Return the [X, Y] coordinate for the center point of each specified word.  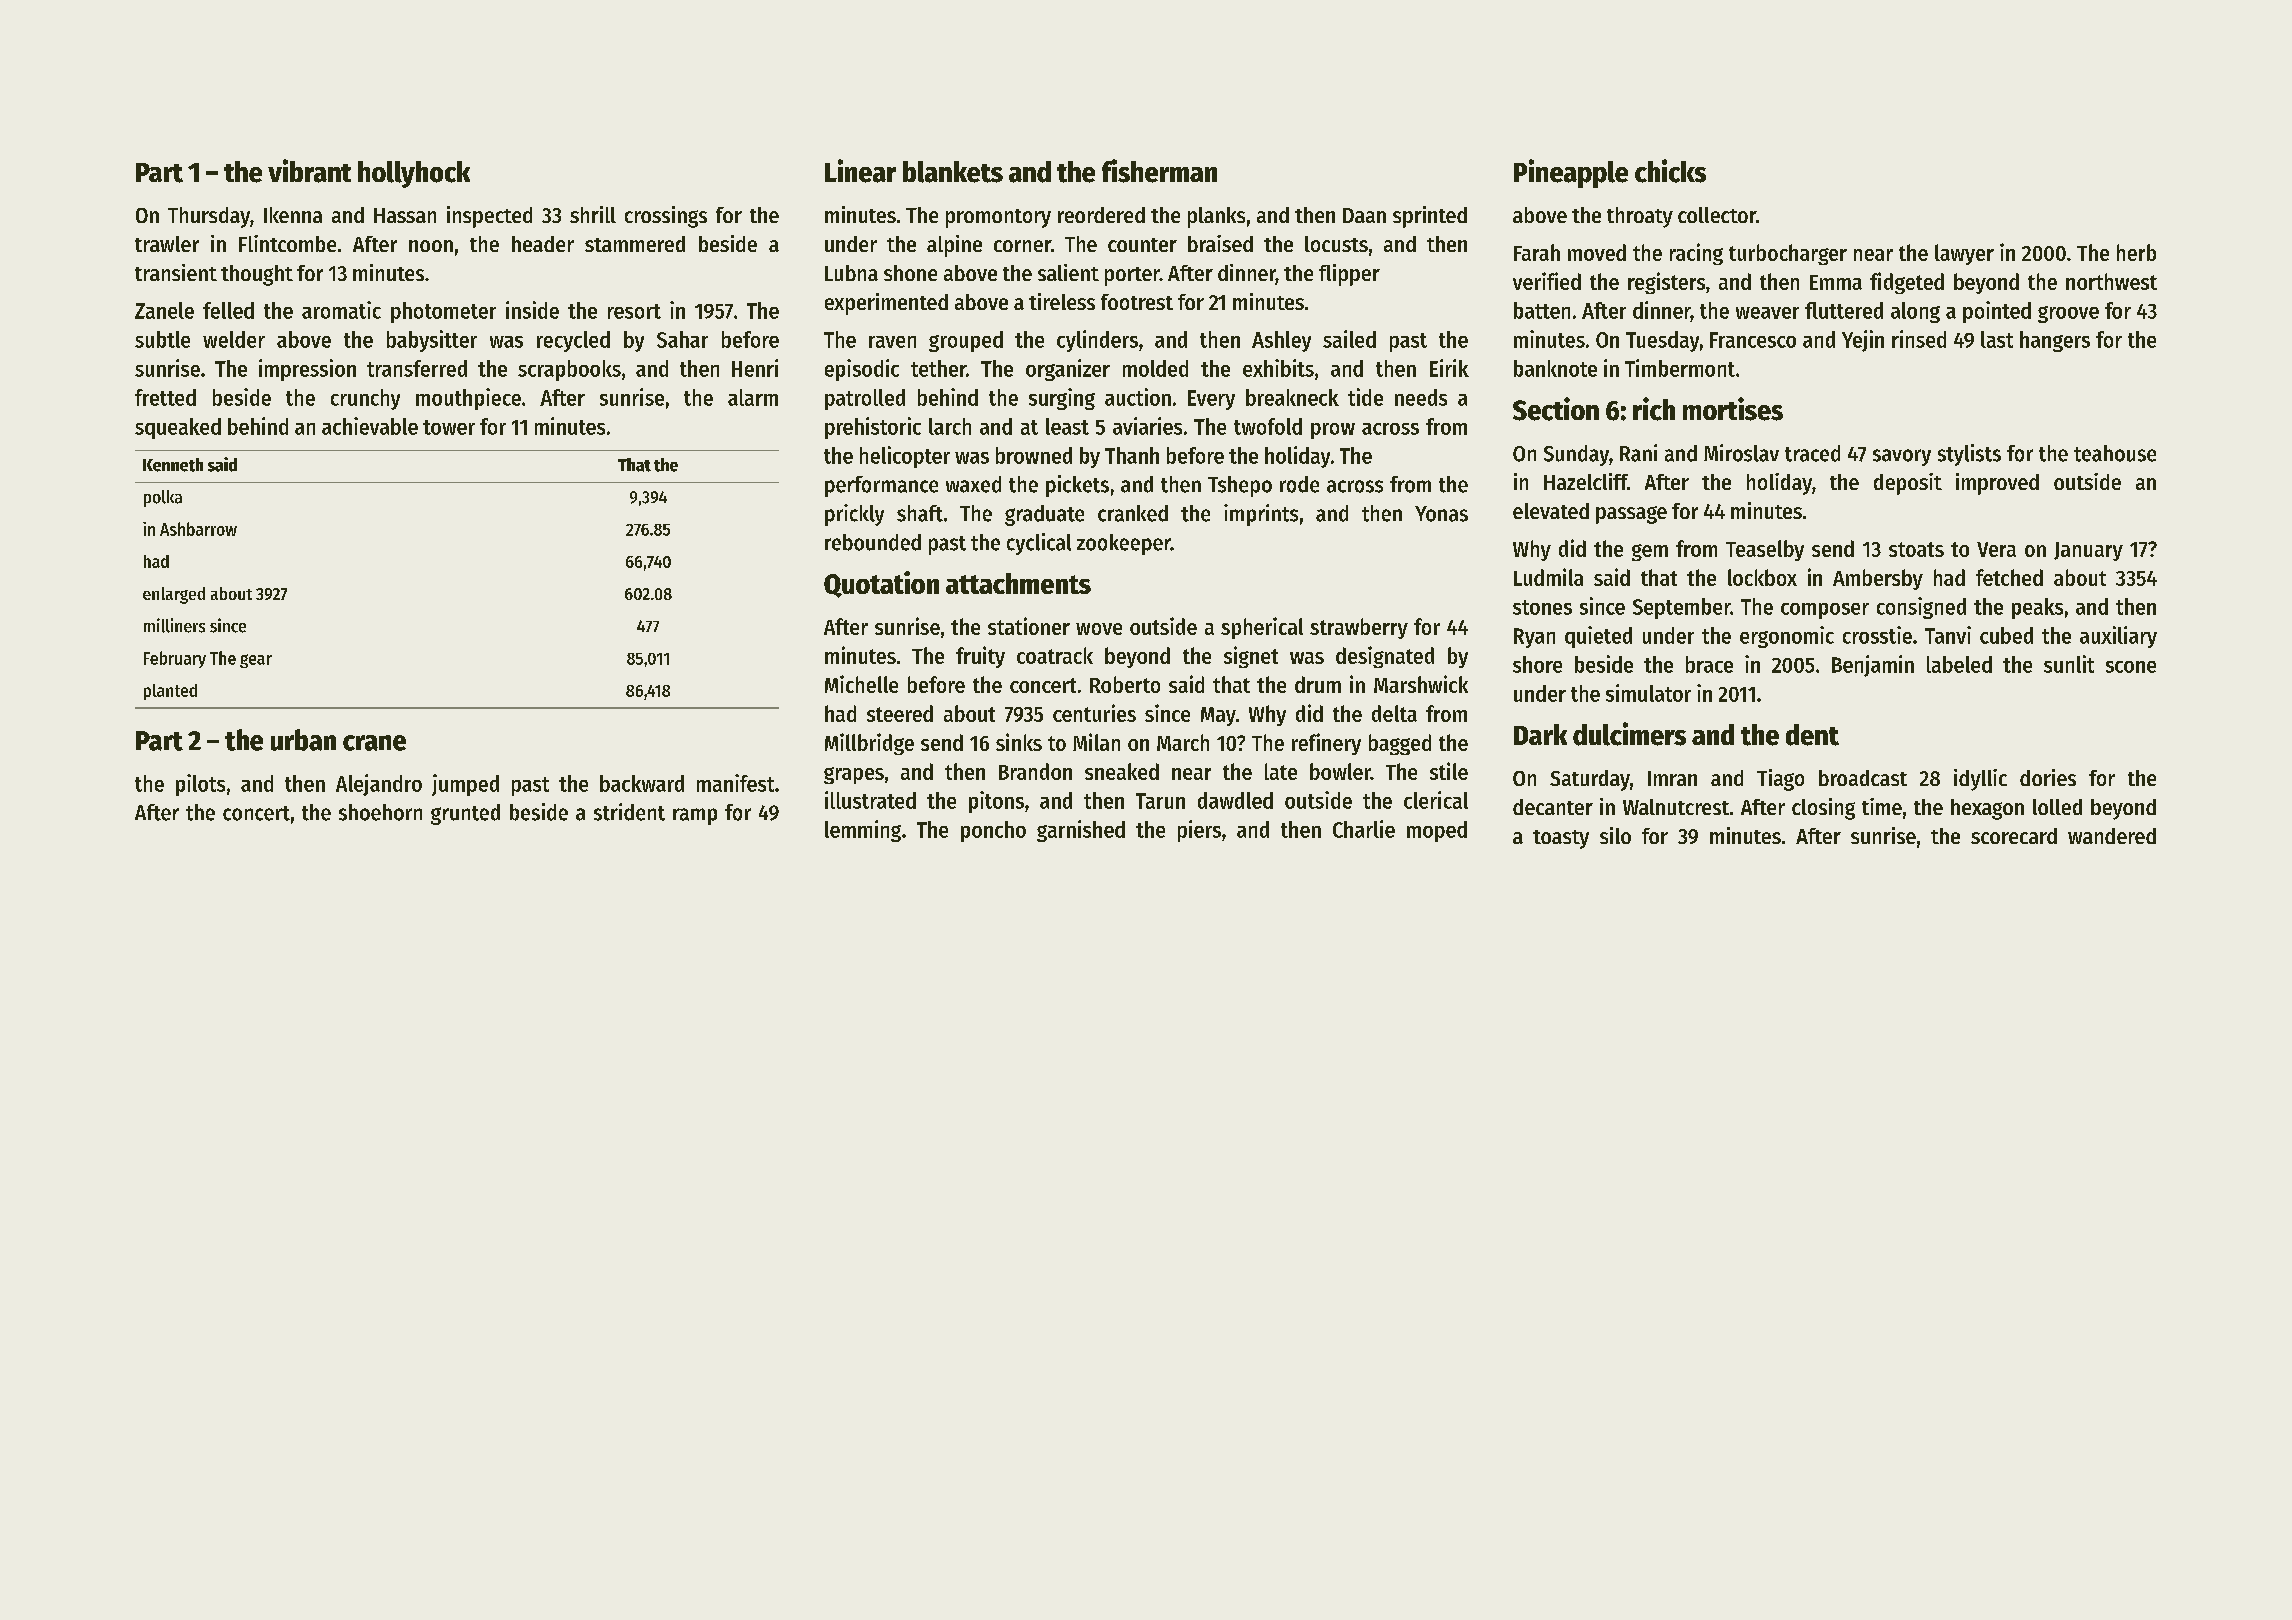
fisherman [1159, 171]
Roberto [1125, 684]
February [175, 659]
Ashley [1281, 341]
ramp [695, 816]
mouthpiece [468, 399]
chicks [1670, 171]
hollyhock [414, 174]
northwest [2111, 281]
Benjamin [1873, 666]
